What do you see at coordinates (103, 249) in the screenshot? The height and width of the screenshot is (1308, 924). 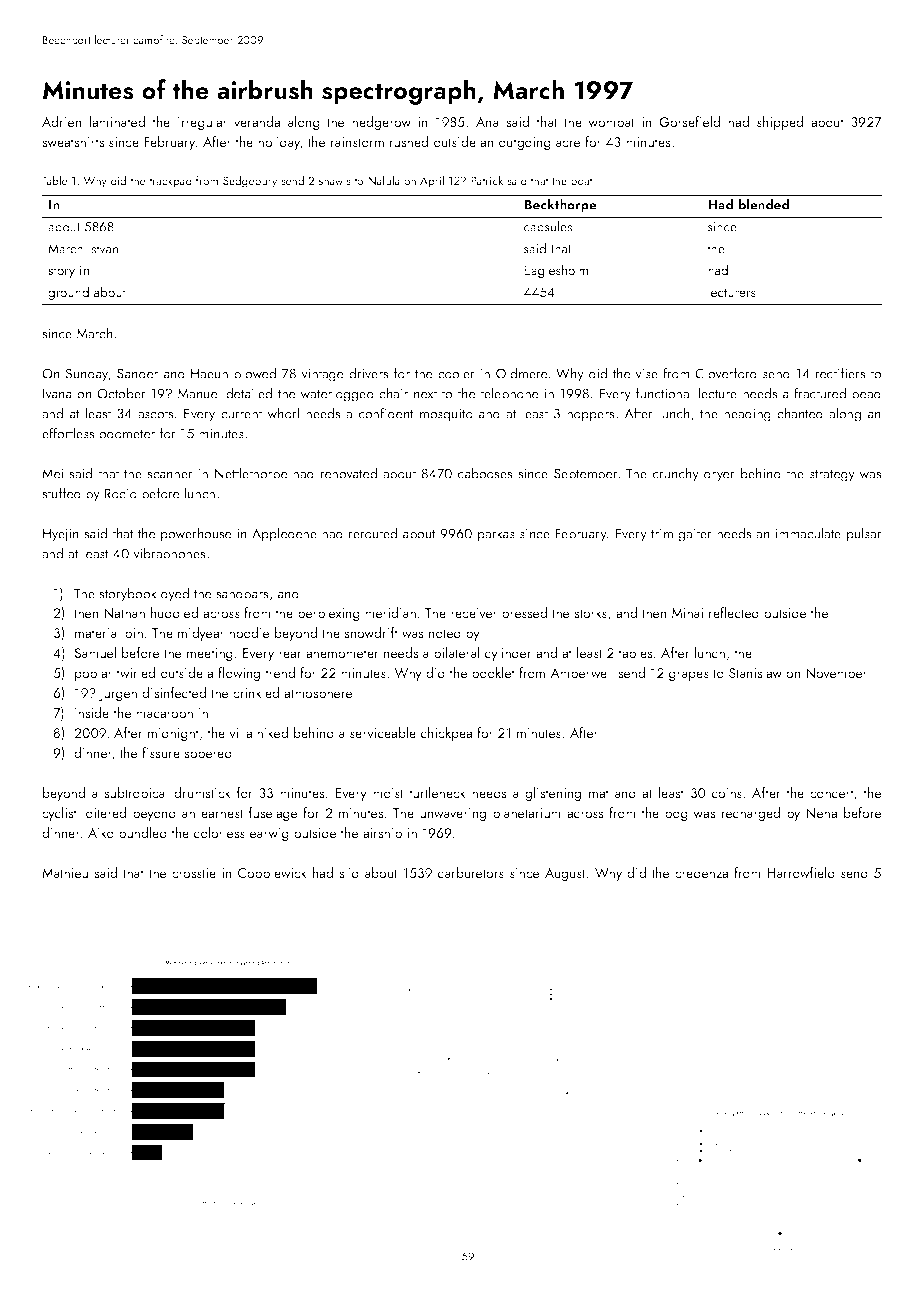 I see `Istvan` at bounding box center [103, 249].
